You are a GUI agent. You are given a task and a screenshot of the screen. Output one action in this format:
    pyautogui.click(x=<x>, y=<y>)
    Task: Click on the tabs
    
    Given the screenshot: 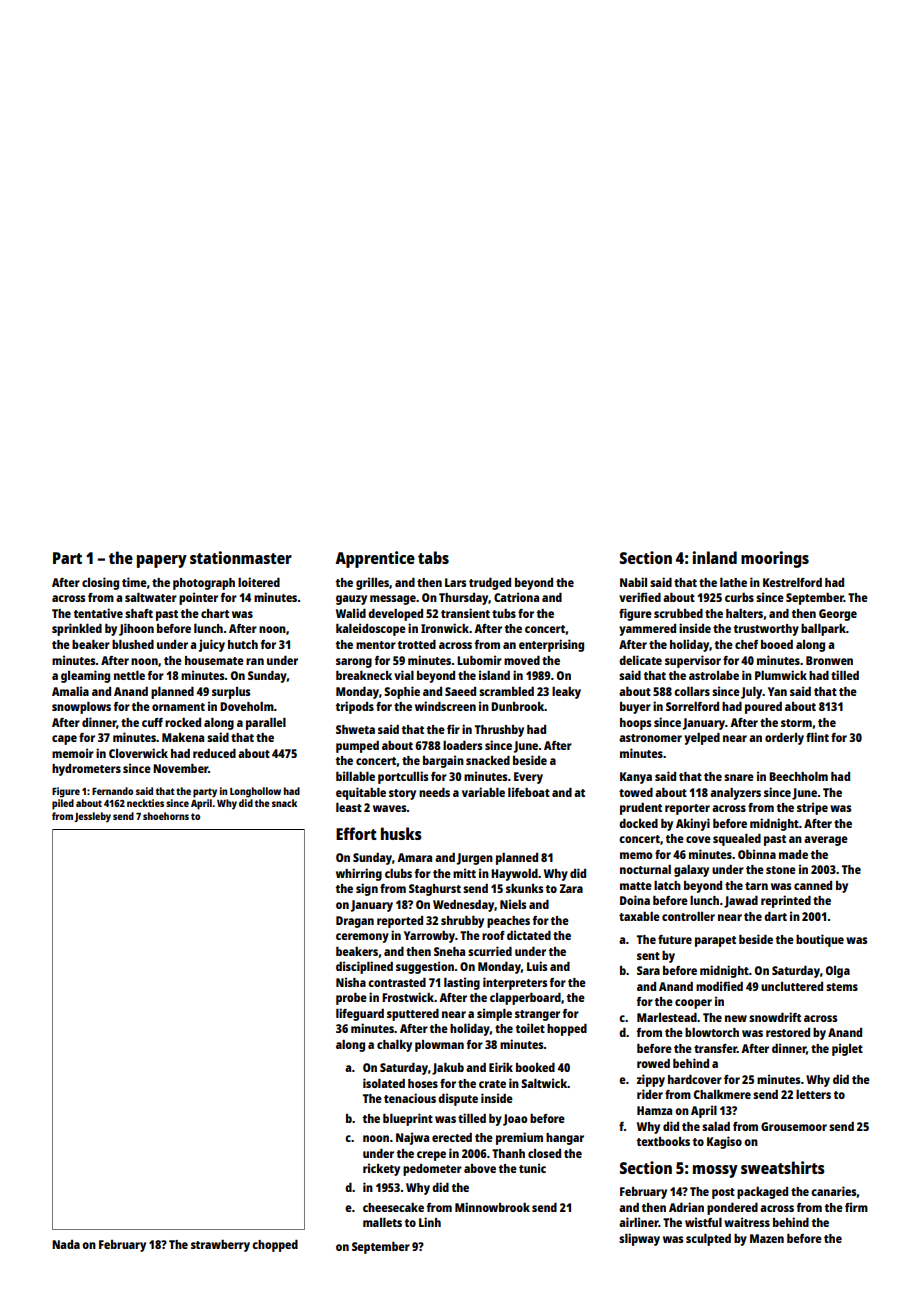 What is the action you would take?
    pyautogui.click(x=433, y=557)
